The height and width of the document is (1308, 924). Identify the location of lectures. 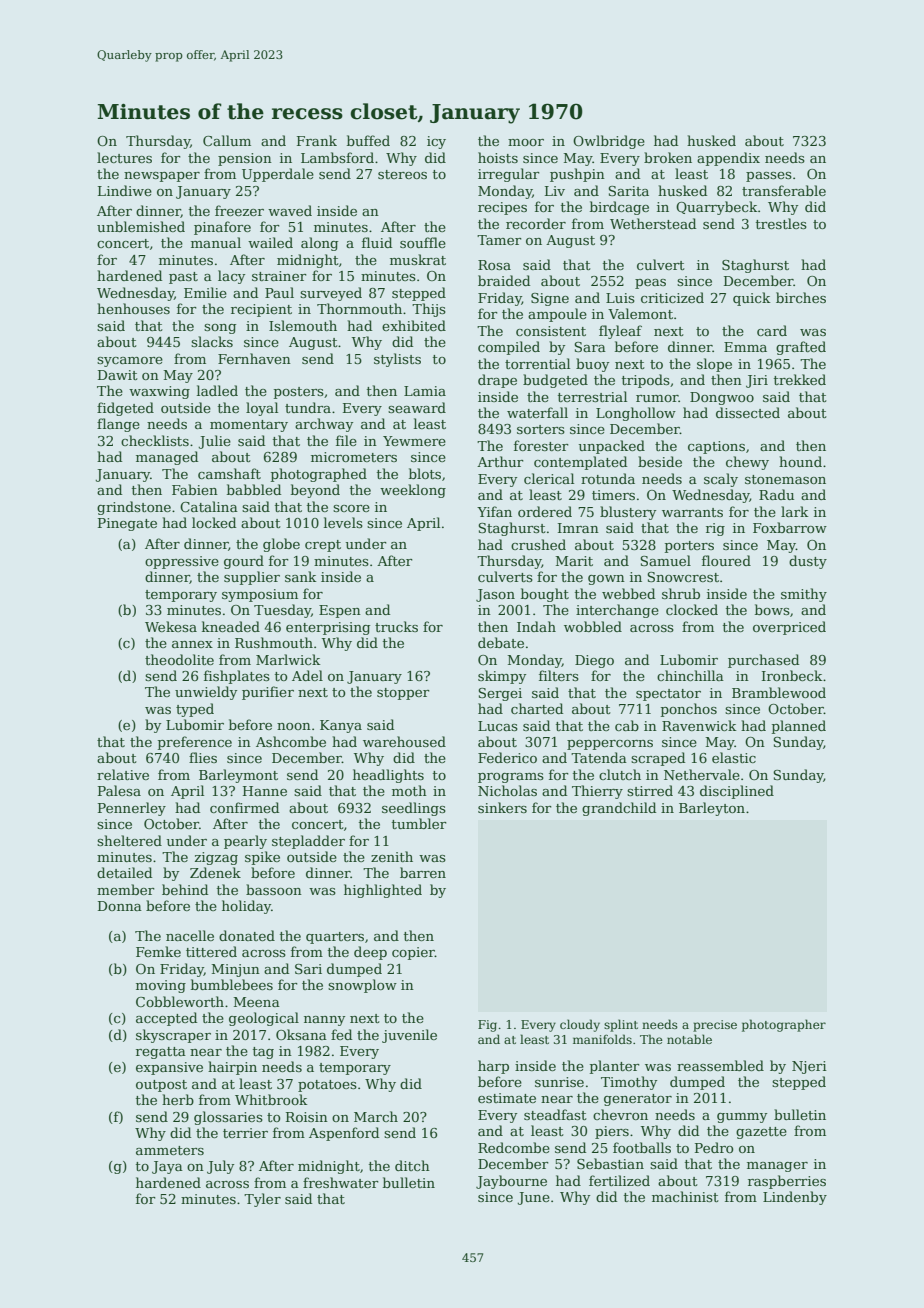
(124, 157).
